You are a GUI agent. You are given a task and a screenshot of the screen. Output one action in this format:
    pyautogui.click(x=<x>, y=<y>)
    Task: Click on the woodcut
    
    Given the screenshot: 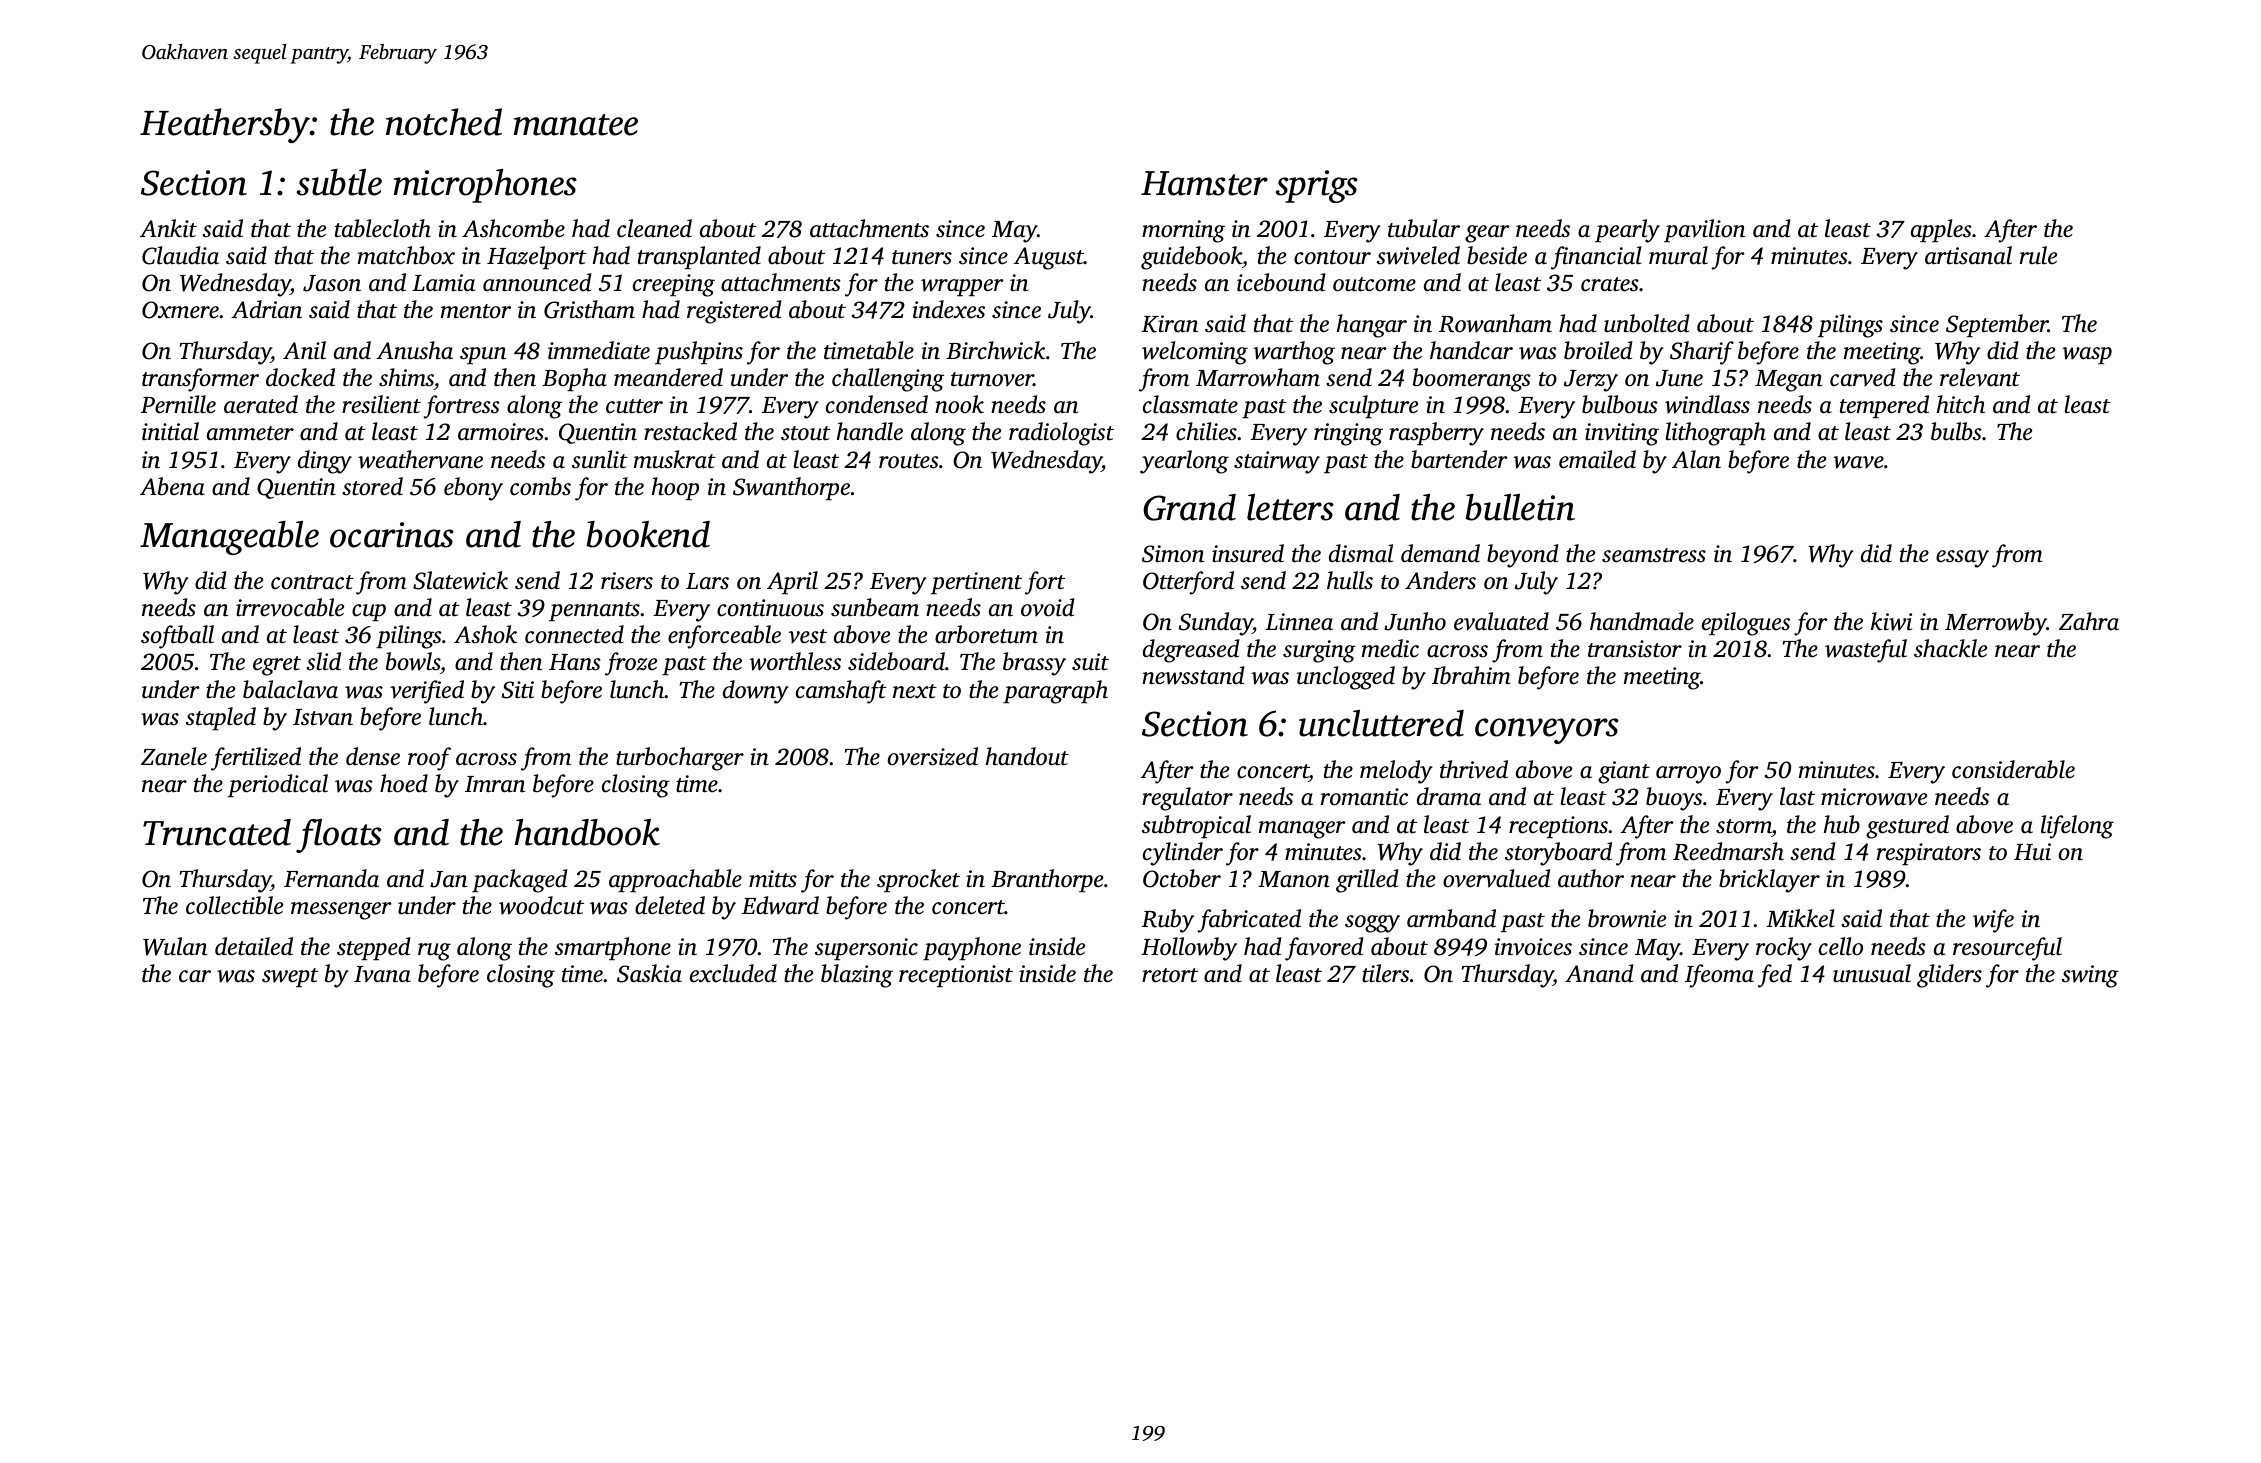 What is the action you would take?
    pyautogui.click(x=541, y=905)
